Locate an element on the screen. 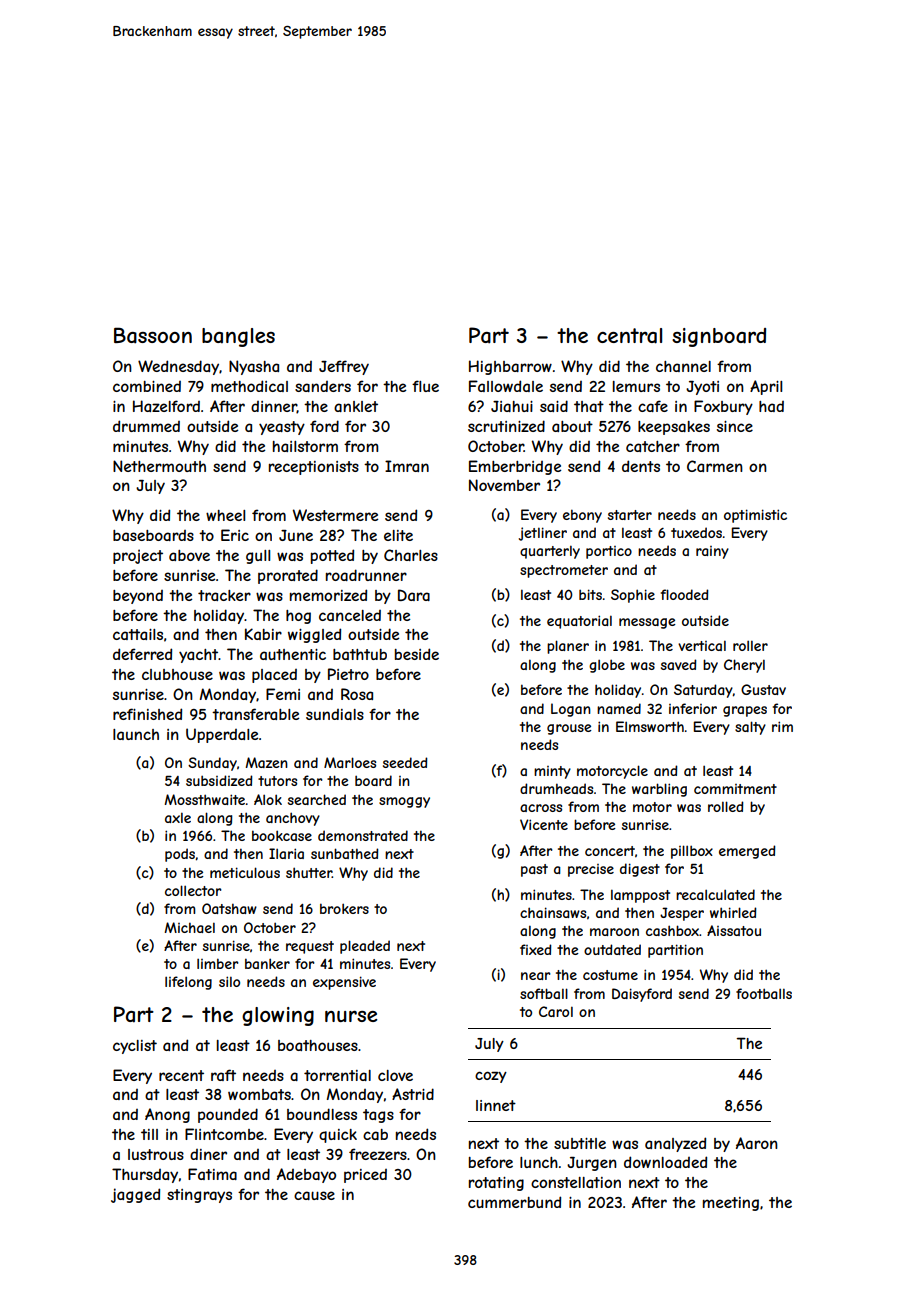 The width and height of the screenshot is (908, 1316). roadrunner is located at coordinates (366, 575).
